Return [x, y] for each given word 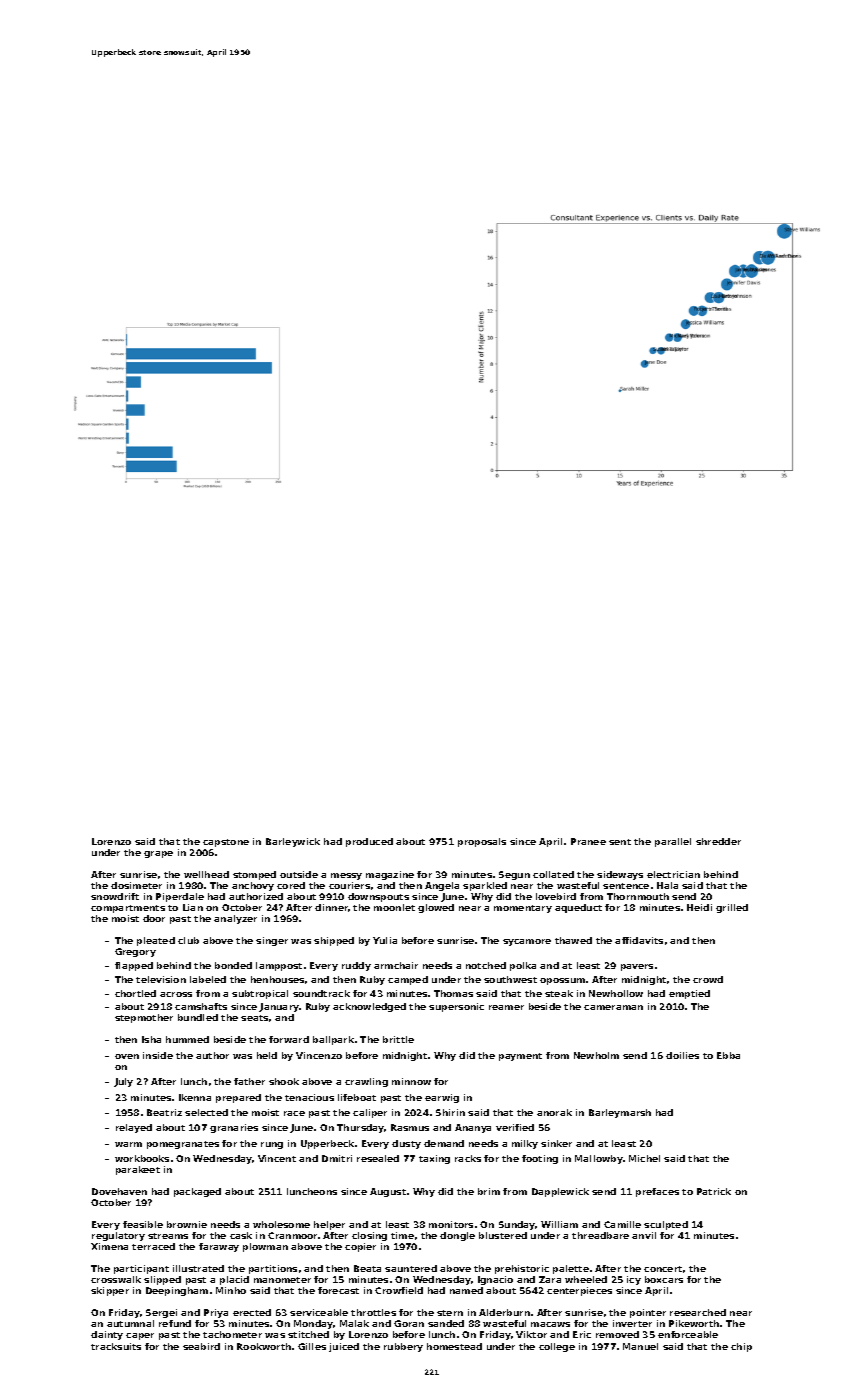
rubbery [403, 1347]
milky [525, 1144]
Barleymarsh [620, 1113]
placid [234, 1280]
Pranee [588, 841]
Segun [514, 875]
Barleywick [293, 842]
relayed [134, 1128]
